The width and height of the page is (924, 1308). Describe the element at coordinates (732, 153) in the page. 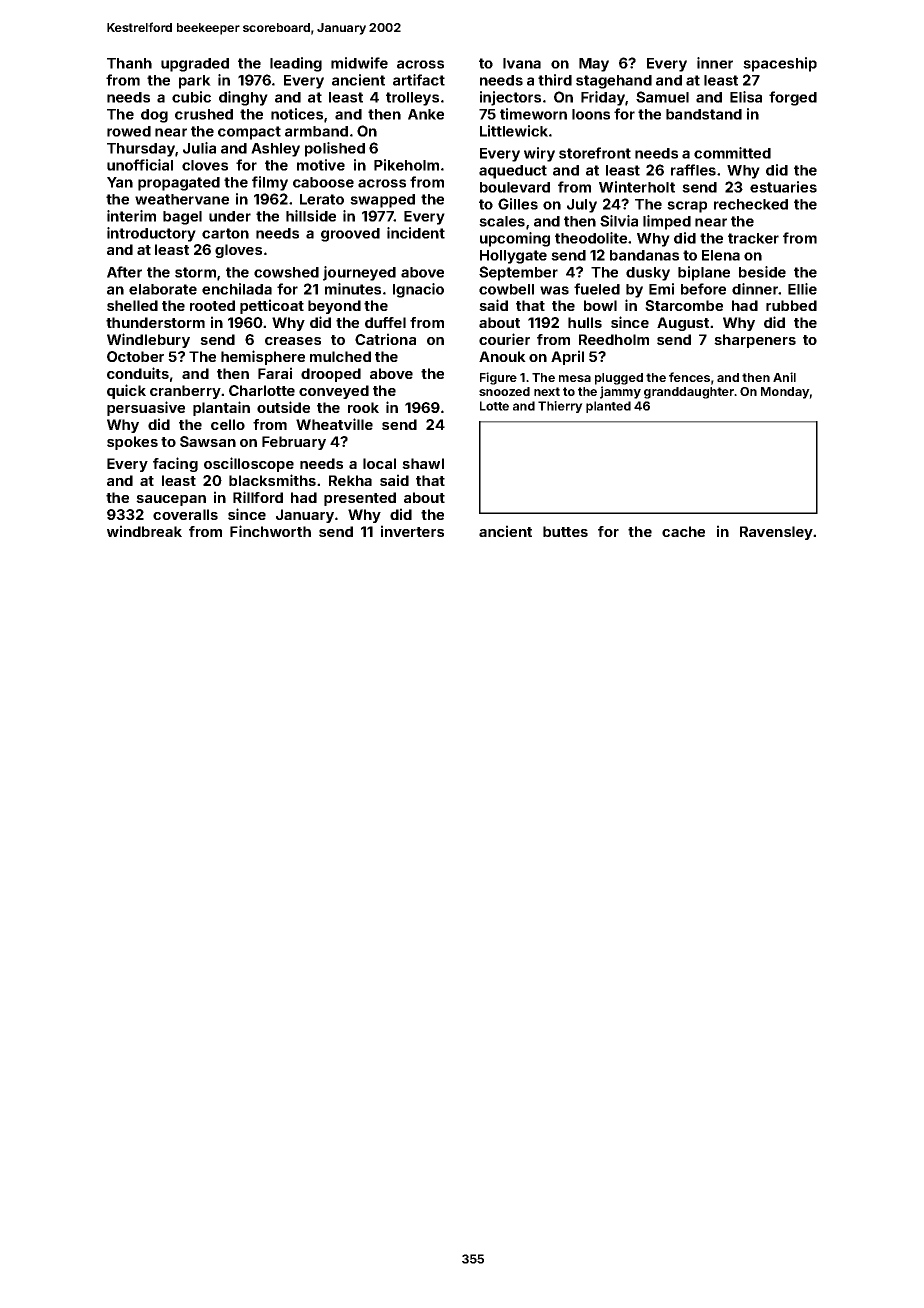

I see `committed` at that location.
